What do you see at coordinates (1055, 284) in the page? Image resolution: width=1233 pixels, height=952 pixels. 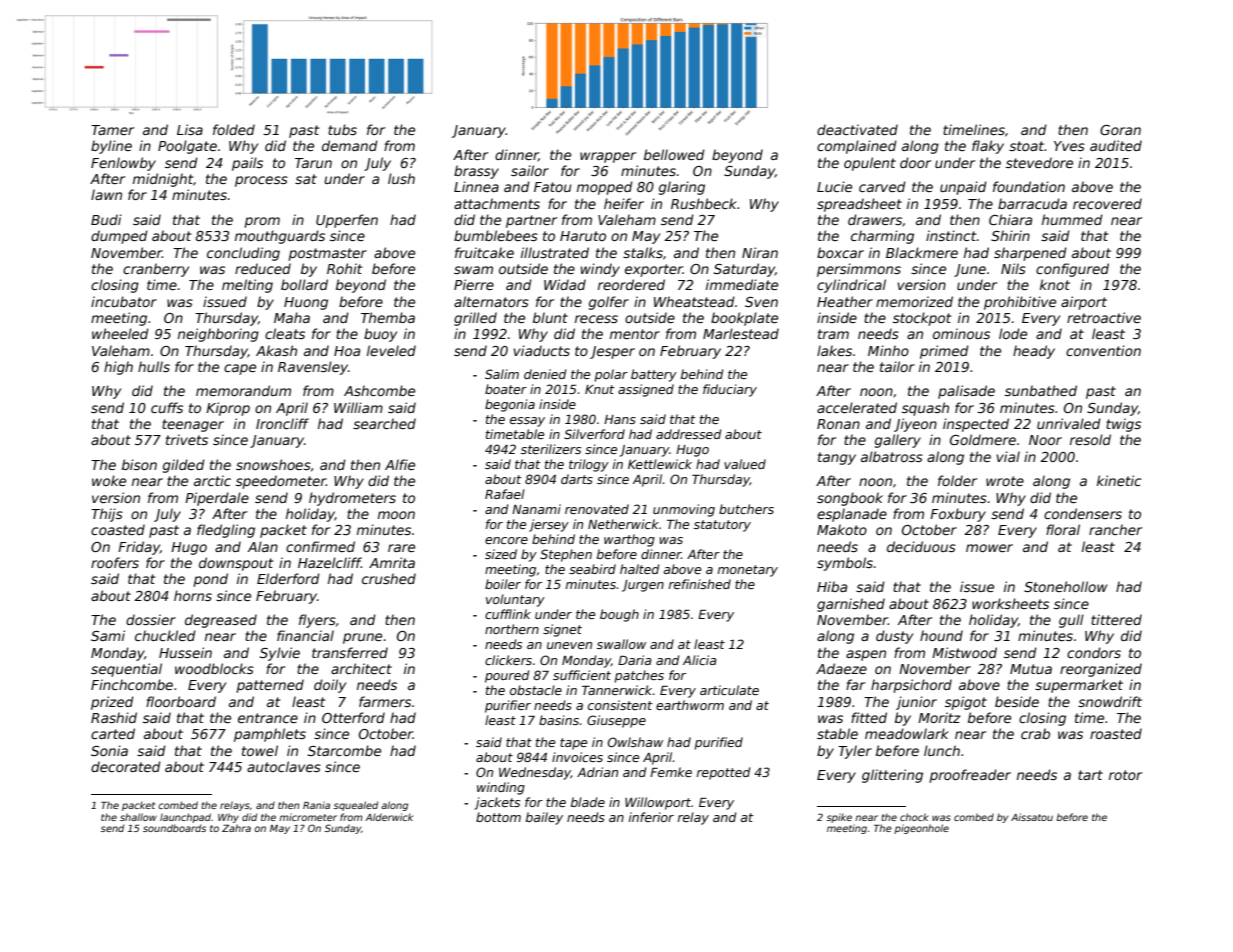 I see `knot` at bounding box center [1055, 284].
